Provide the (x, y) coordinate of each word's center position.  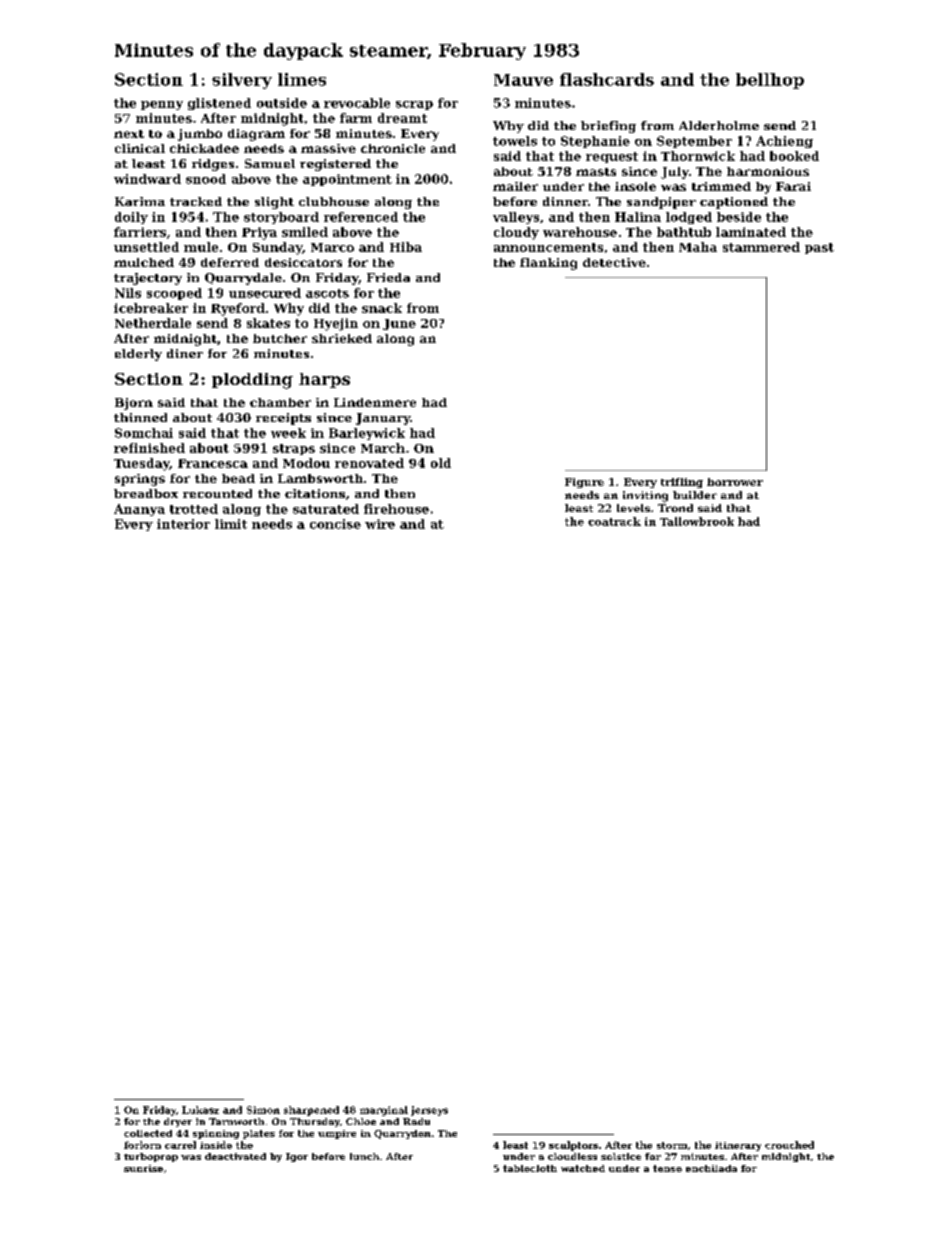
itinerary (738, 1146)
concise (335, 524)
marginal (384, 1111)
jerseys (429, 1111)
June (399, 324)
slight (274, 203)
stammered (761, 247)
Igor (297, 1157)
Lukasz (200, 1110)
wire (380, 524)
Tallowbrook (697, 521)
